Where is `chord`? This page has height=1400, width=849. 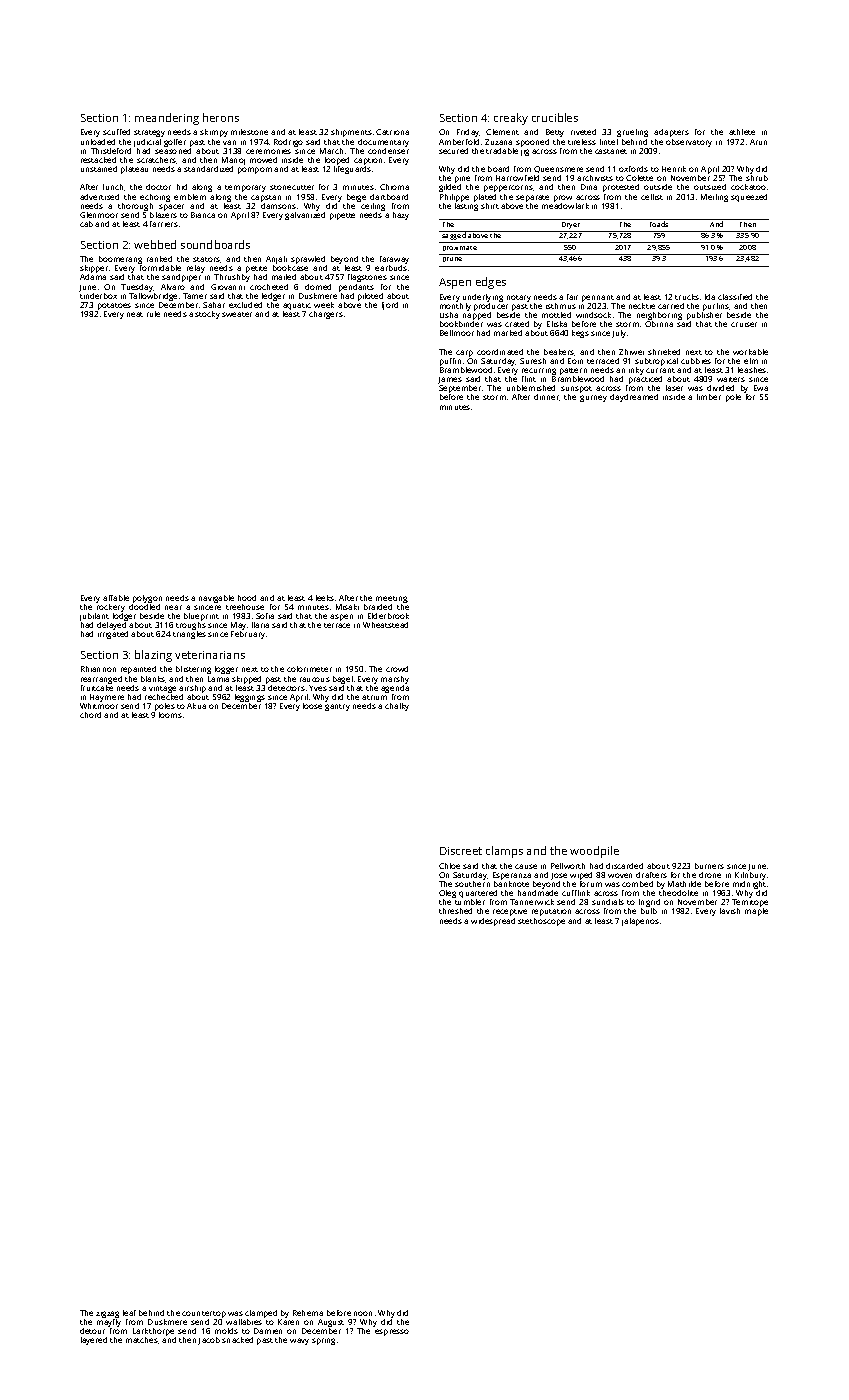
chord is located at coordinates (90, 715).
